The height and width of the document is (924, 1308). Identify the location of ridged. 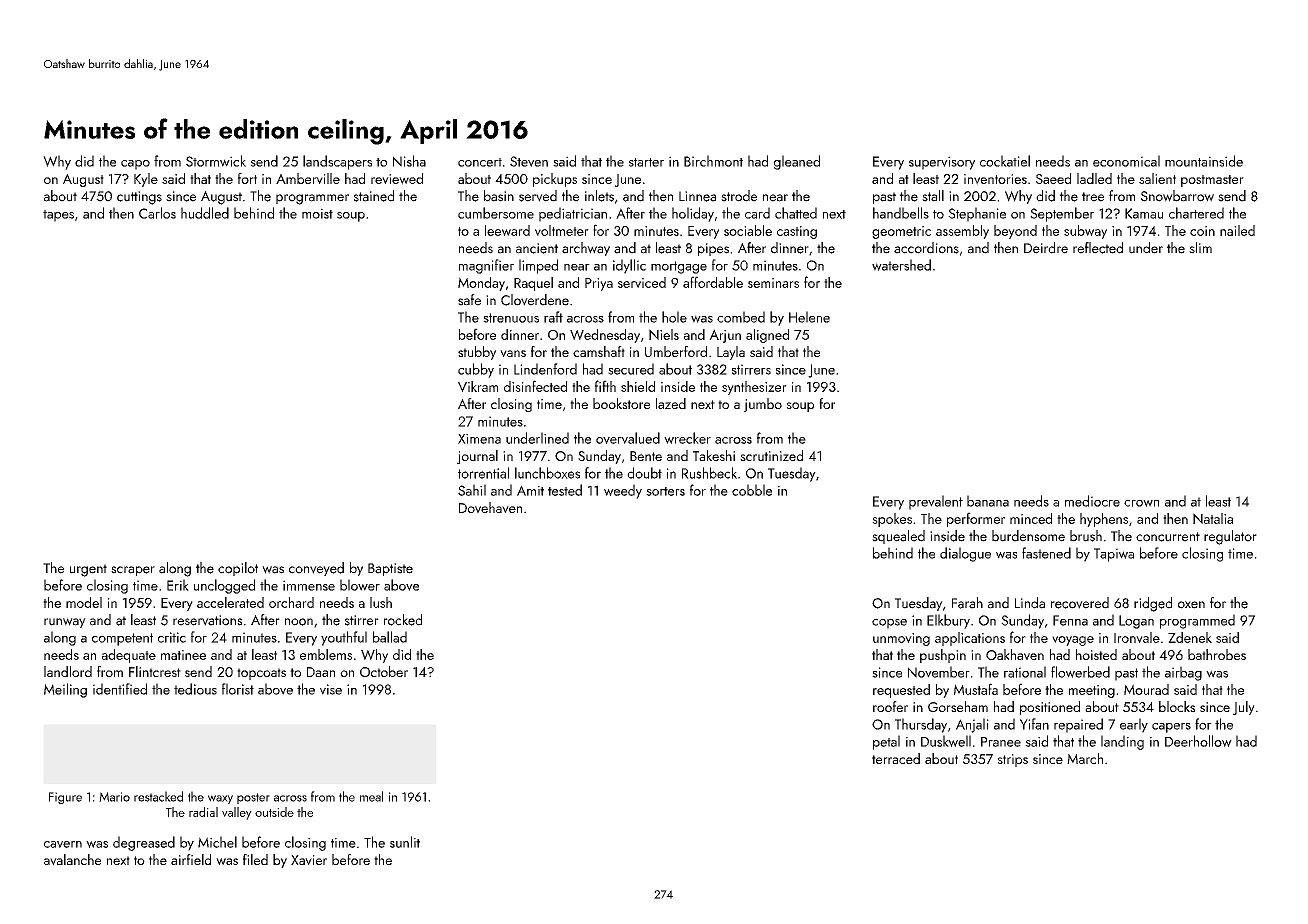
(1153, 604).
